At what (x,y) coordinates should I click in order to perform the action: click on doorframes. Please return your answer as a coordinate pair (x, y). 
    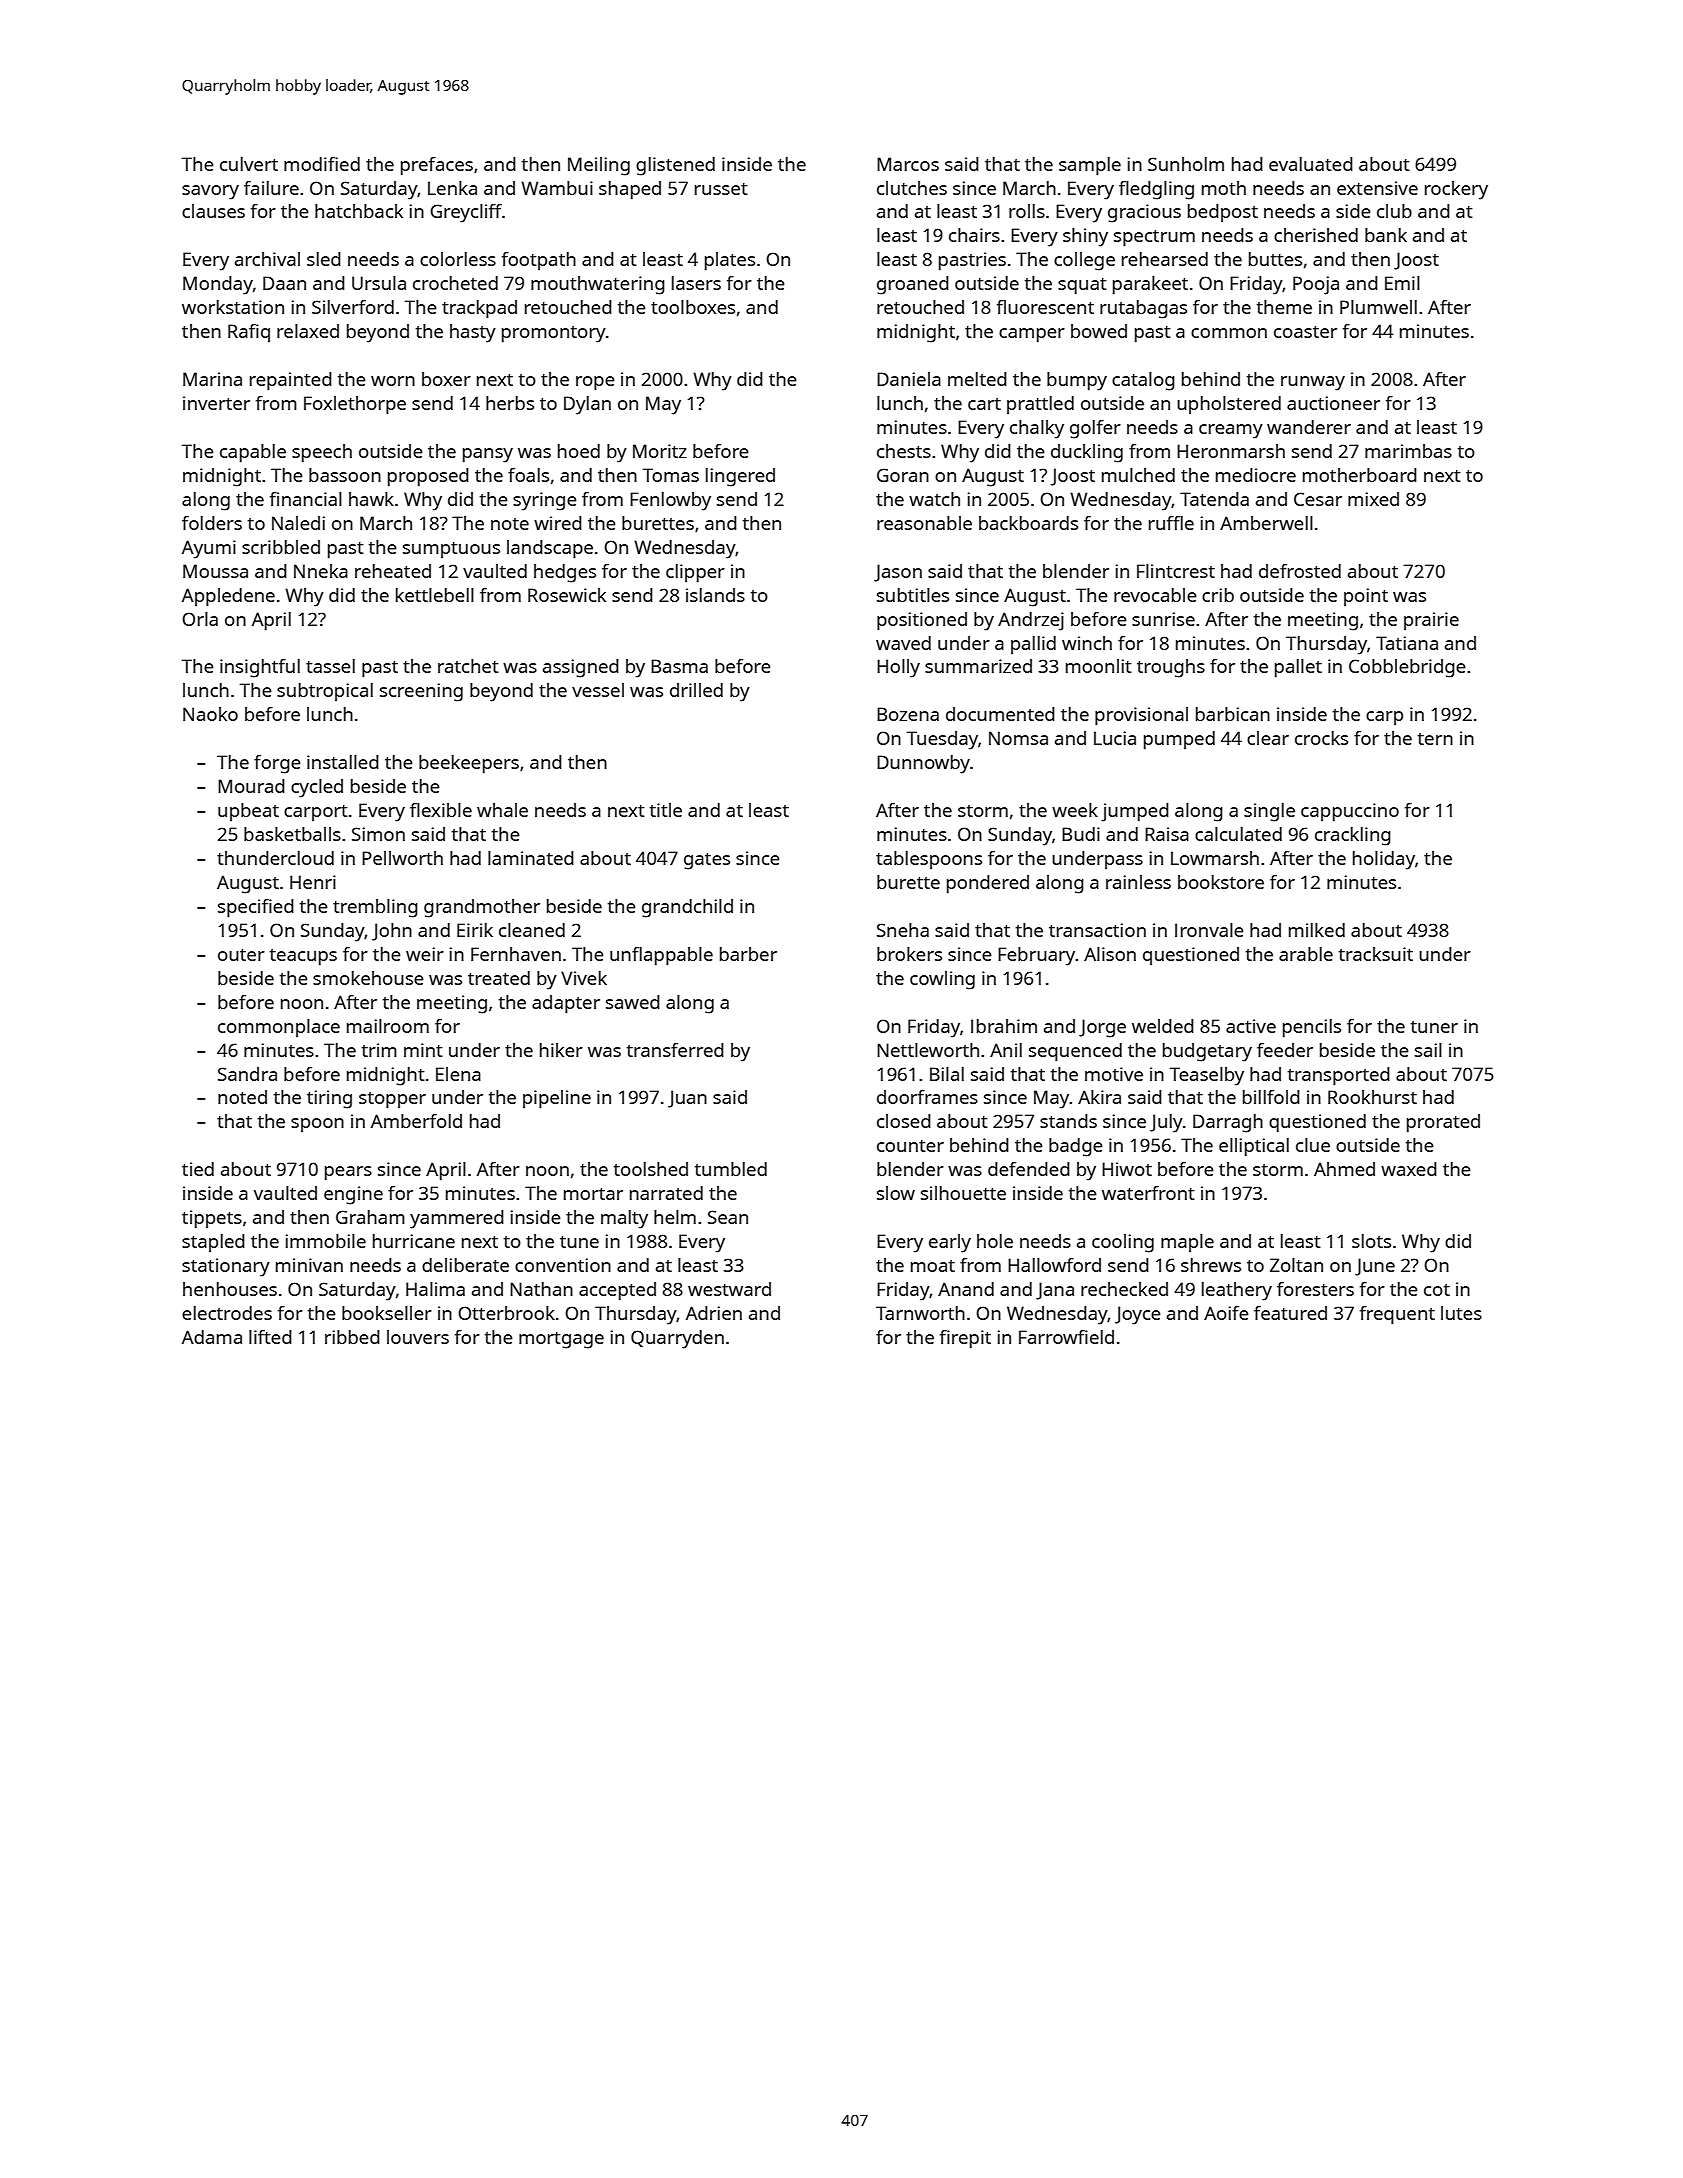
    Looking at the image, I should click on (927, 1097).
